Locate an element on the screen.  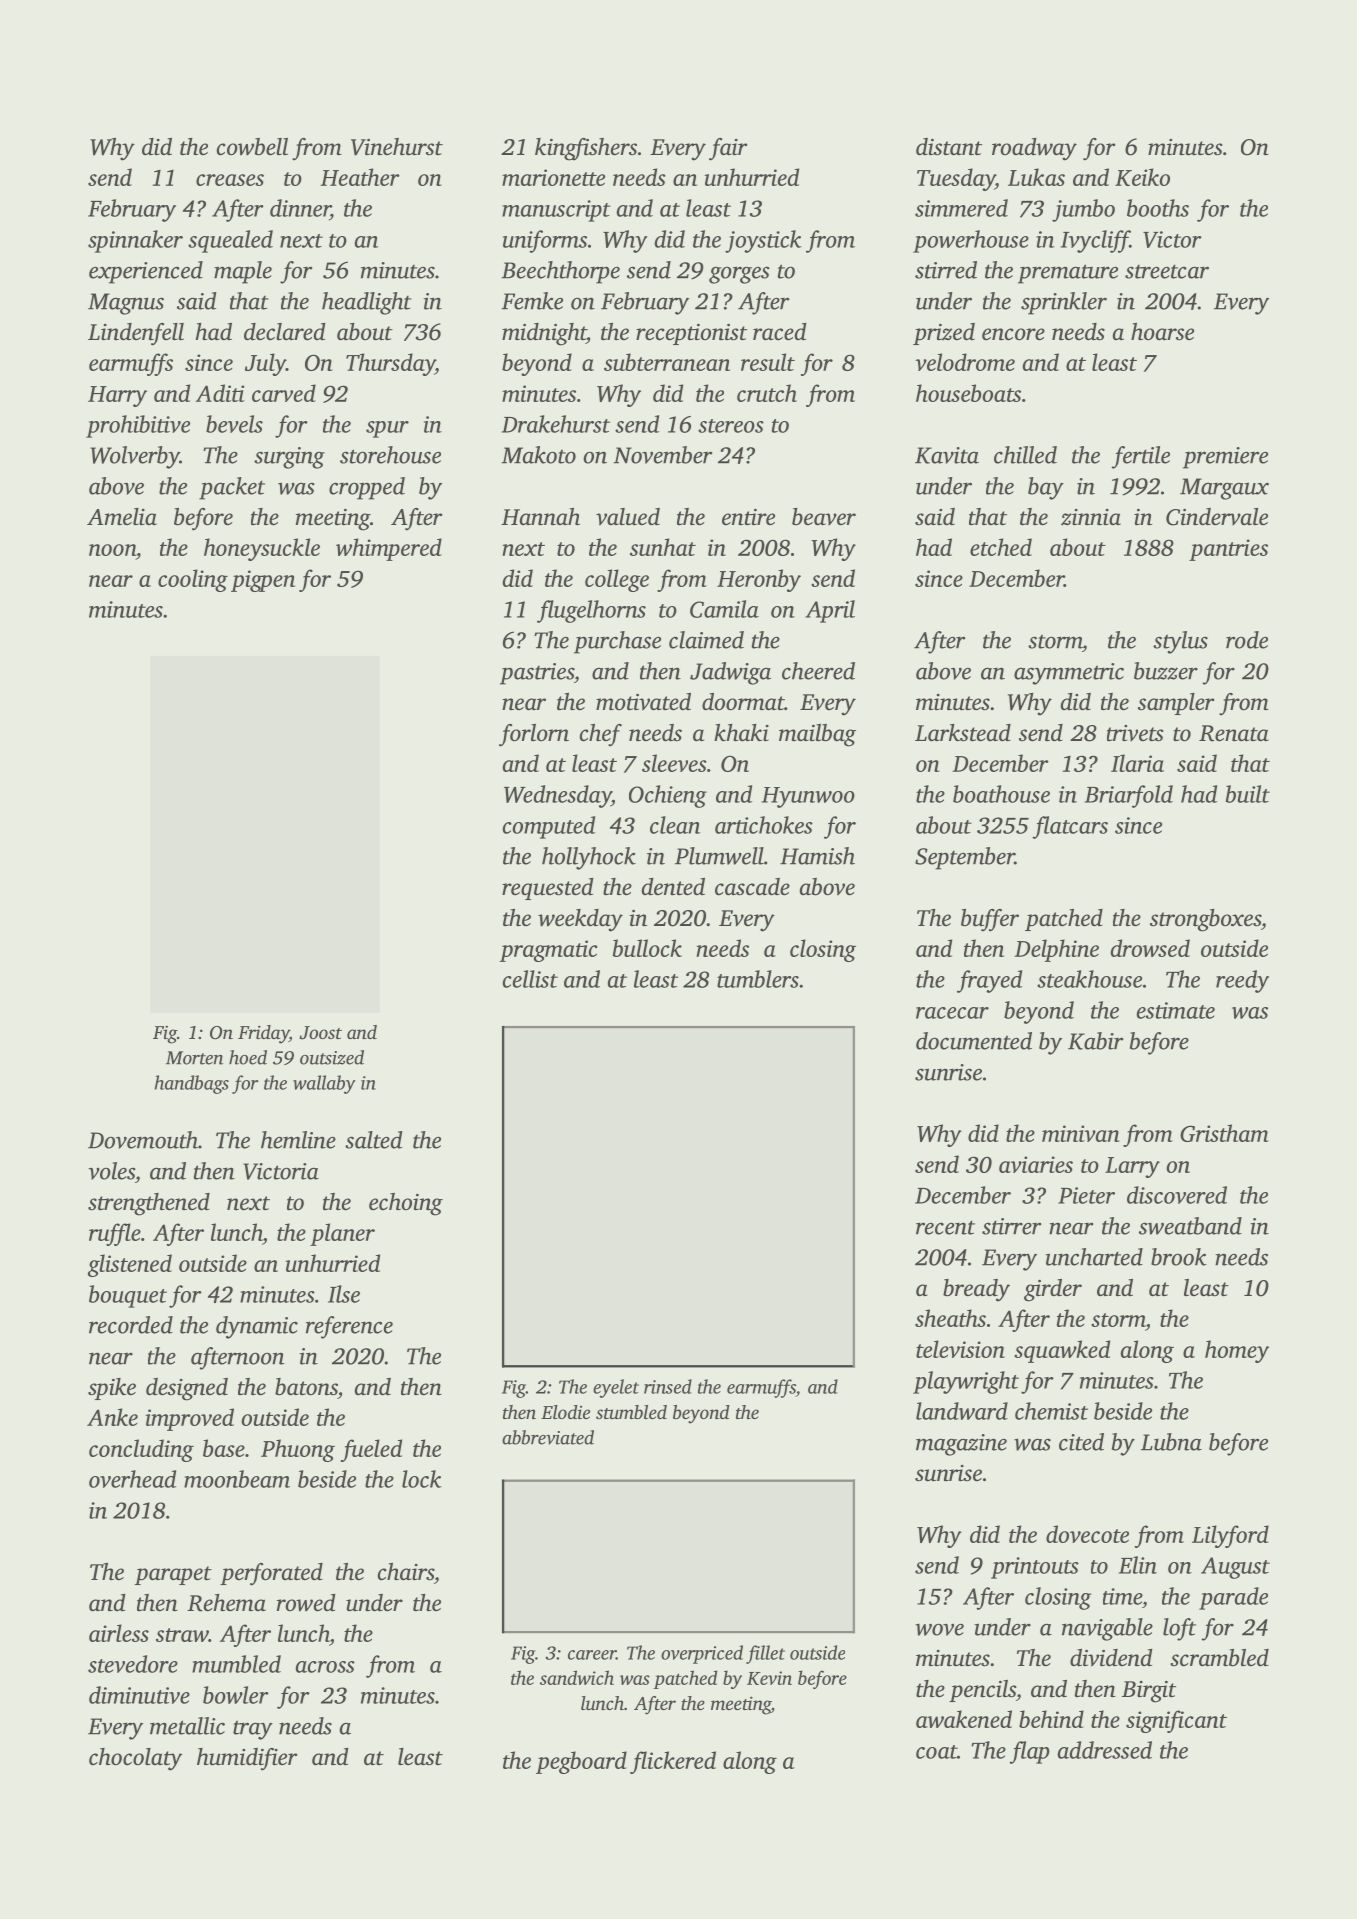
Hamish is located at coordinates (817, 856).
